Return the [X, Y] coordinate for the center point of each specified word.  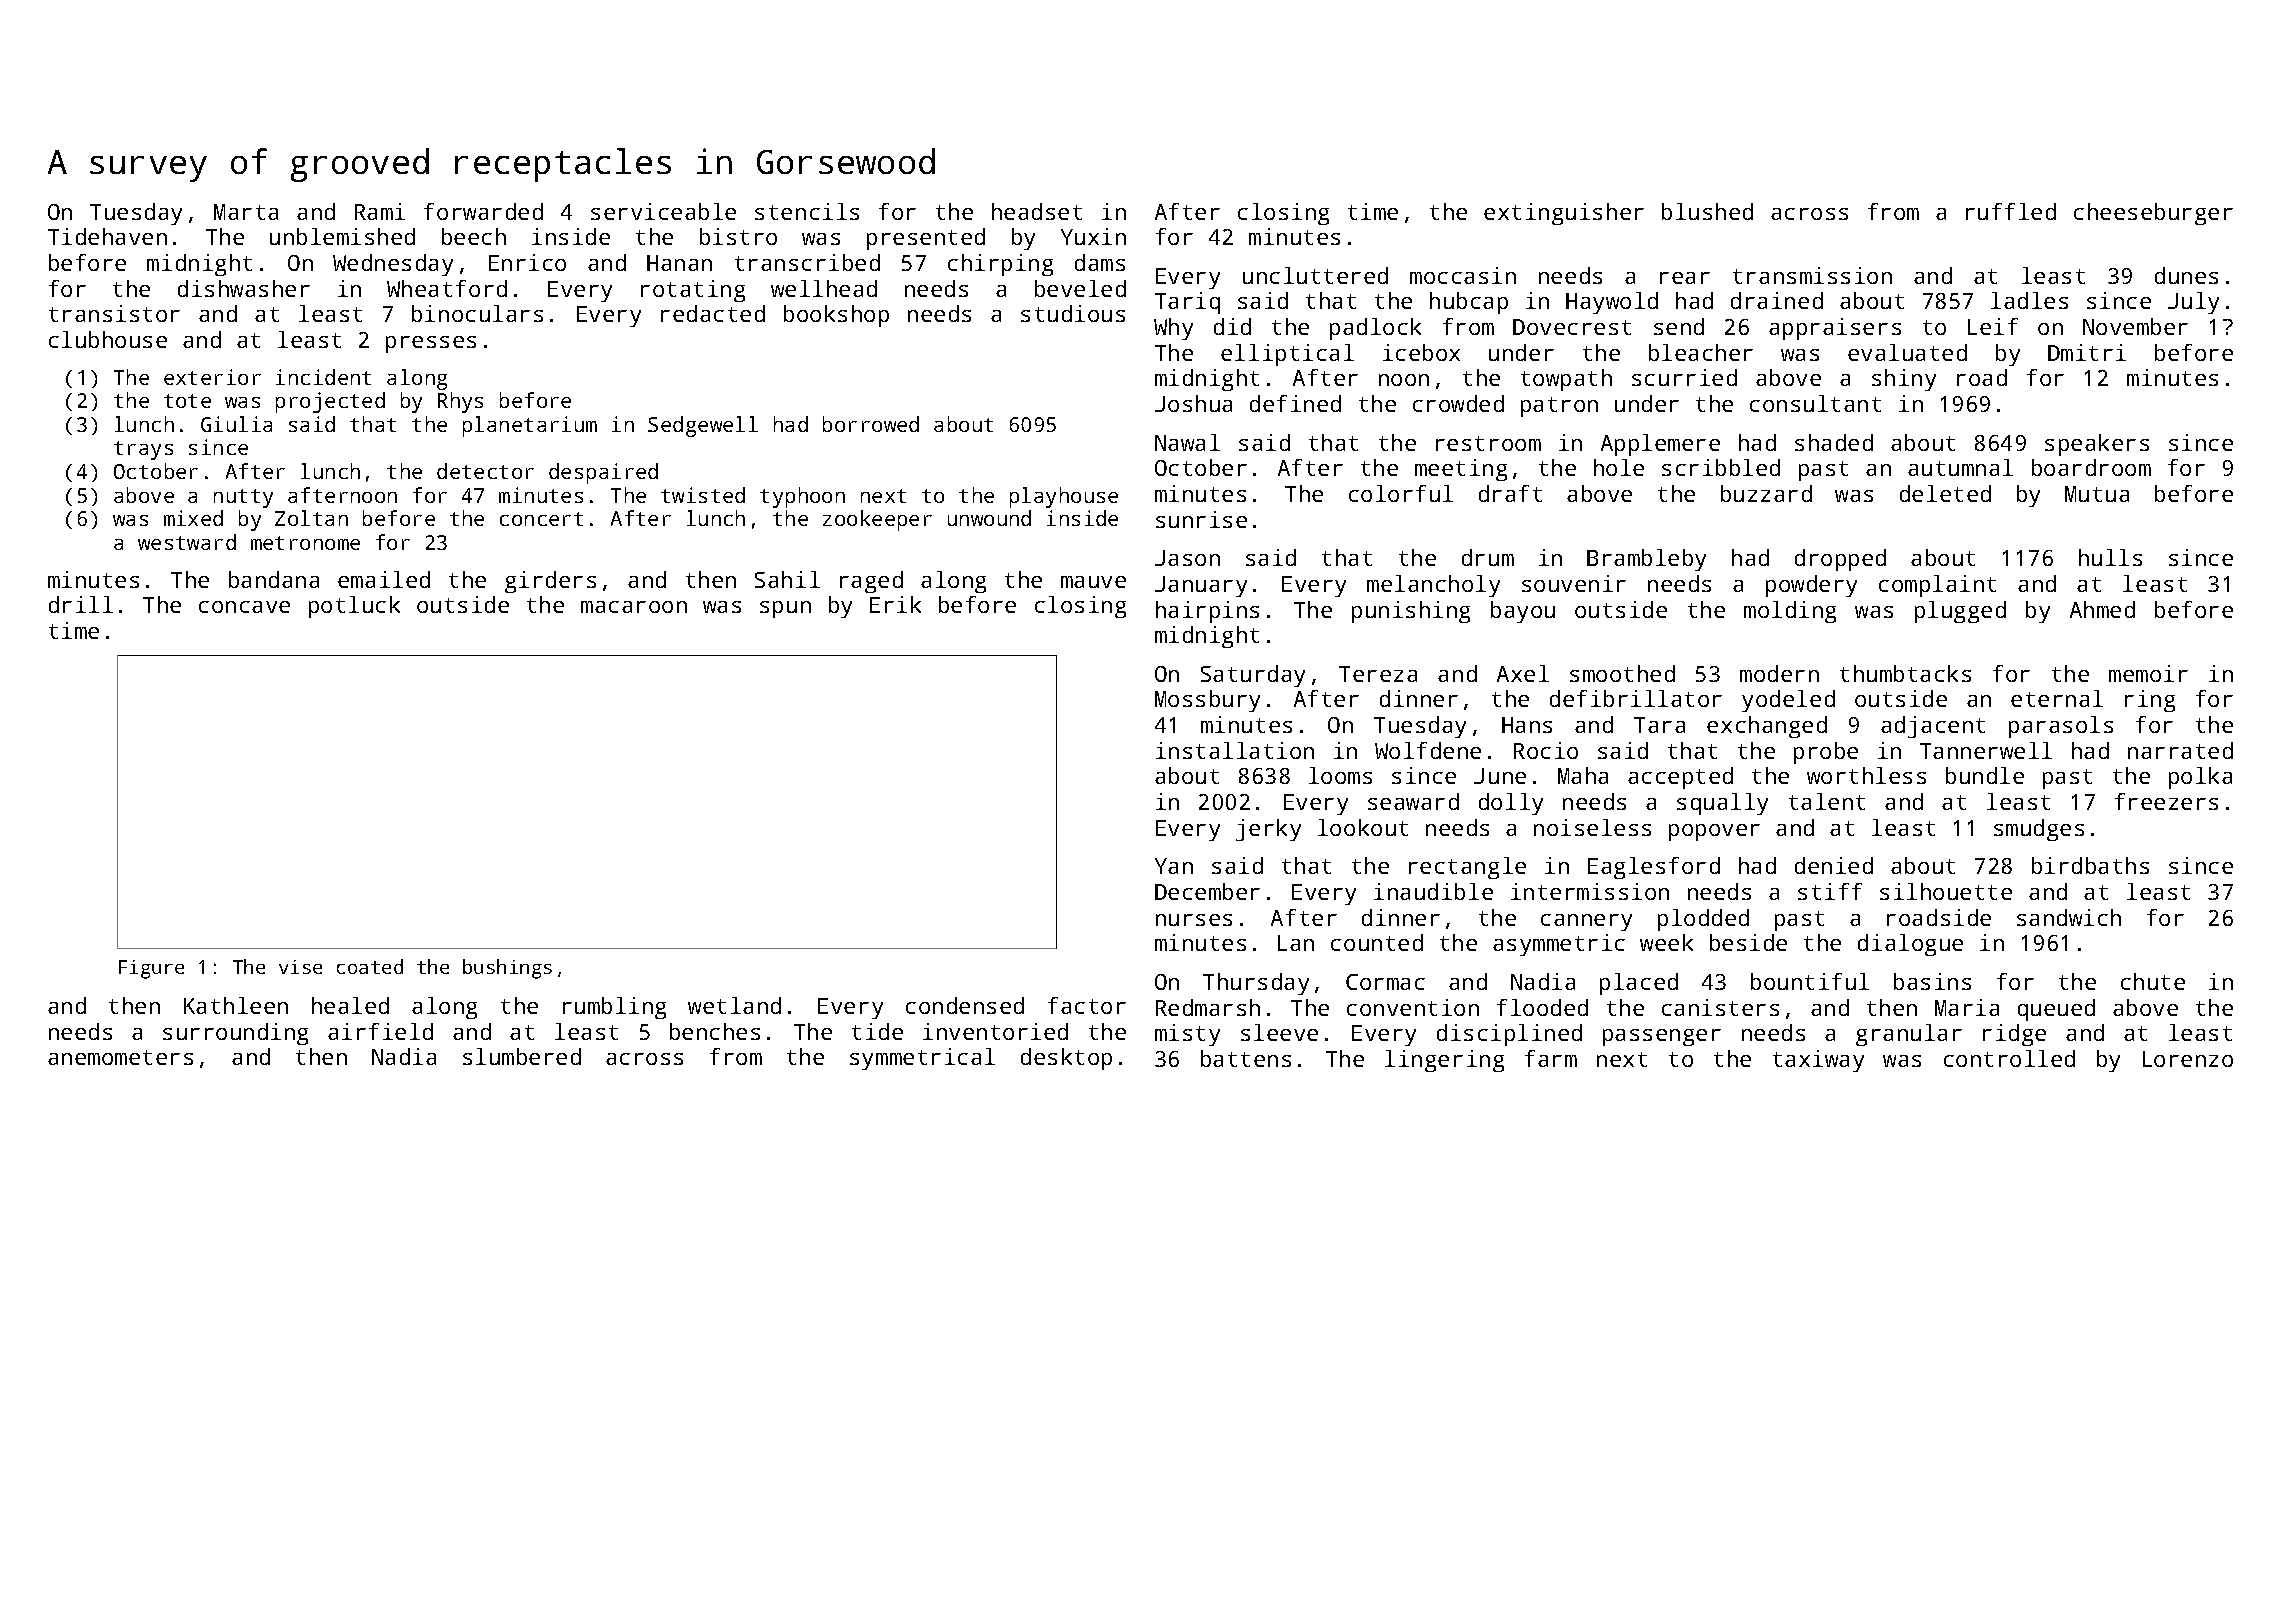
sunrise [1201, 519]
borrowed [871, 424]
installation [1235, 750]
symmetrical [922, 1059]
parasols [2061, 727]
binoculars [477, 313]
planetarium [530, 426]
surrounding [235, 1034]
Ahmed [2102, 609]
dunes [2186, 275]
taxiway [1818, 1061]
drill [81, 604]
